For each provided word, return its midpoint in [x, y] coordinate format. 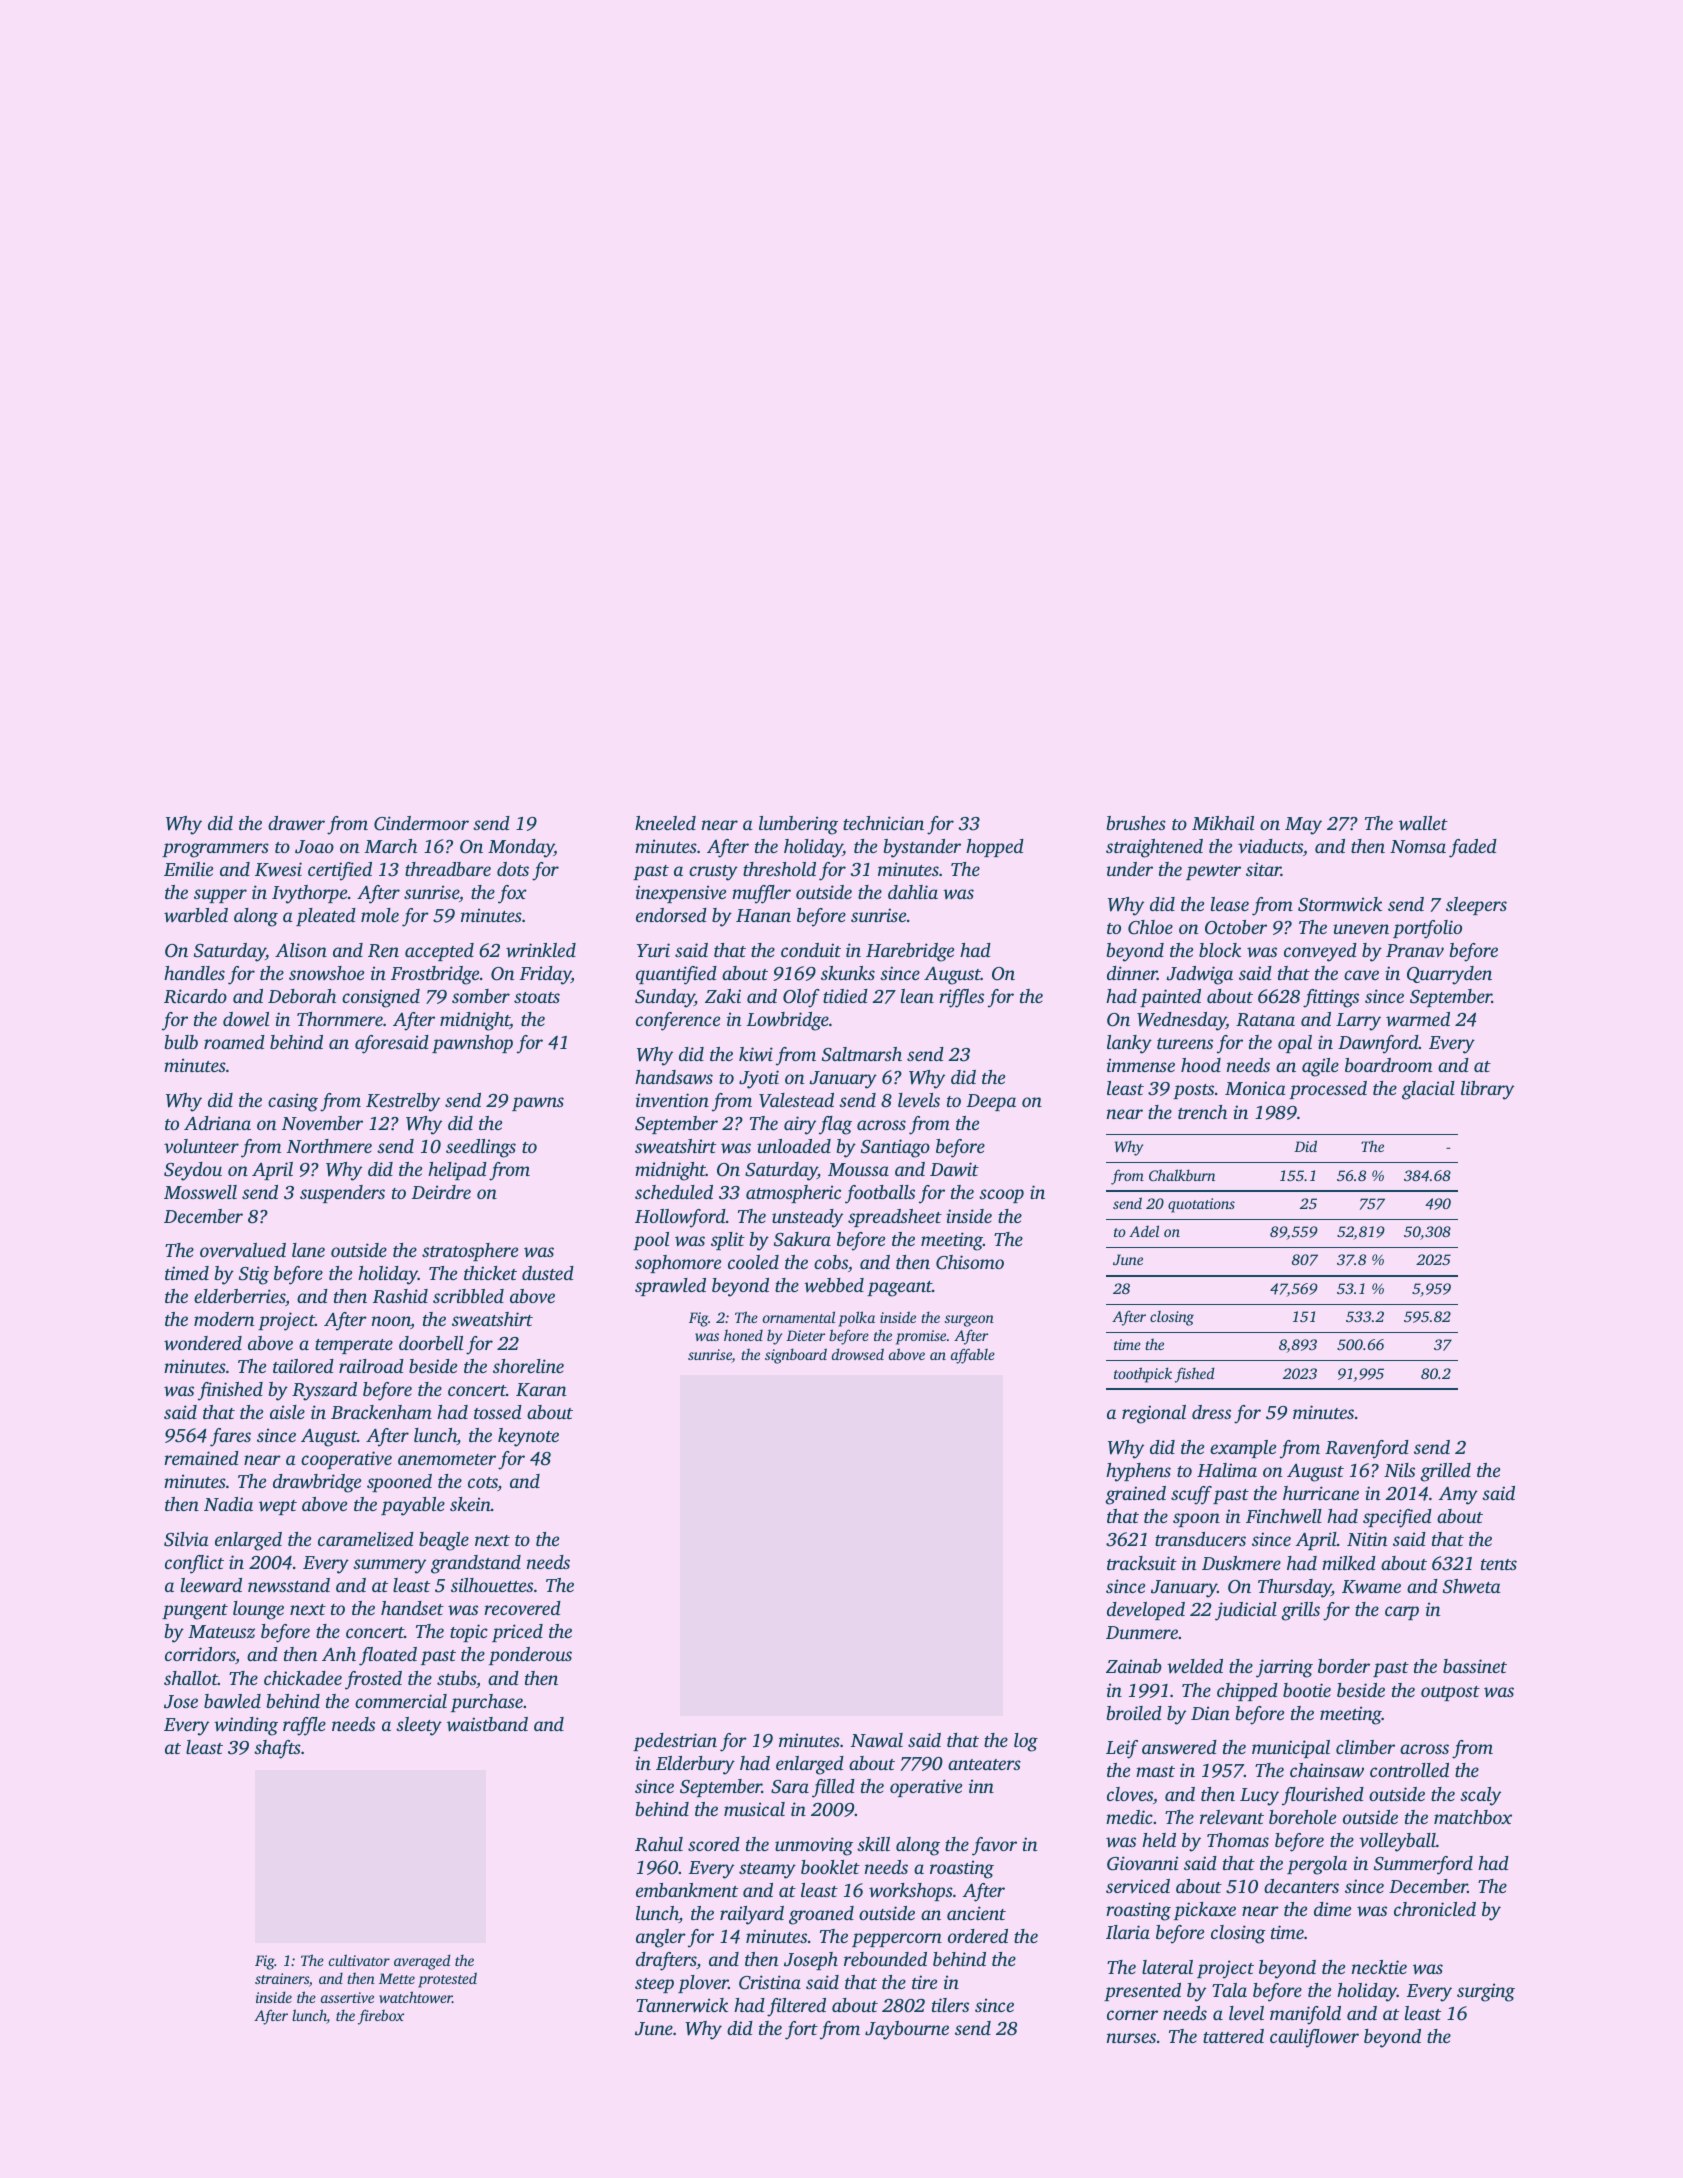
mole [380, 915]
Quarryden [1449, 975]
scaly [1480, 1796]
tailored [303, 1366]
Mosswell [200, 1192]
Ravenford [1367, 1449]
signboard [796, 1356]
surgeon [969, 1321]
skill [873, 1844]
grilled [1445, 1472]
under [1130, 869]
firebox [381, 2017]
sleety [419, 1726]
